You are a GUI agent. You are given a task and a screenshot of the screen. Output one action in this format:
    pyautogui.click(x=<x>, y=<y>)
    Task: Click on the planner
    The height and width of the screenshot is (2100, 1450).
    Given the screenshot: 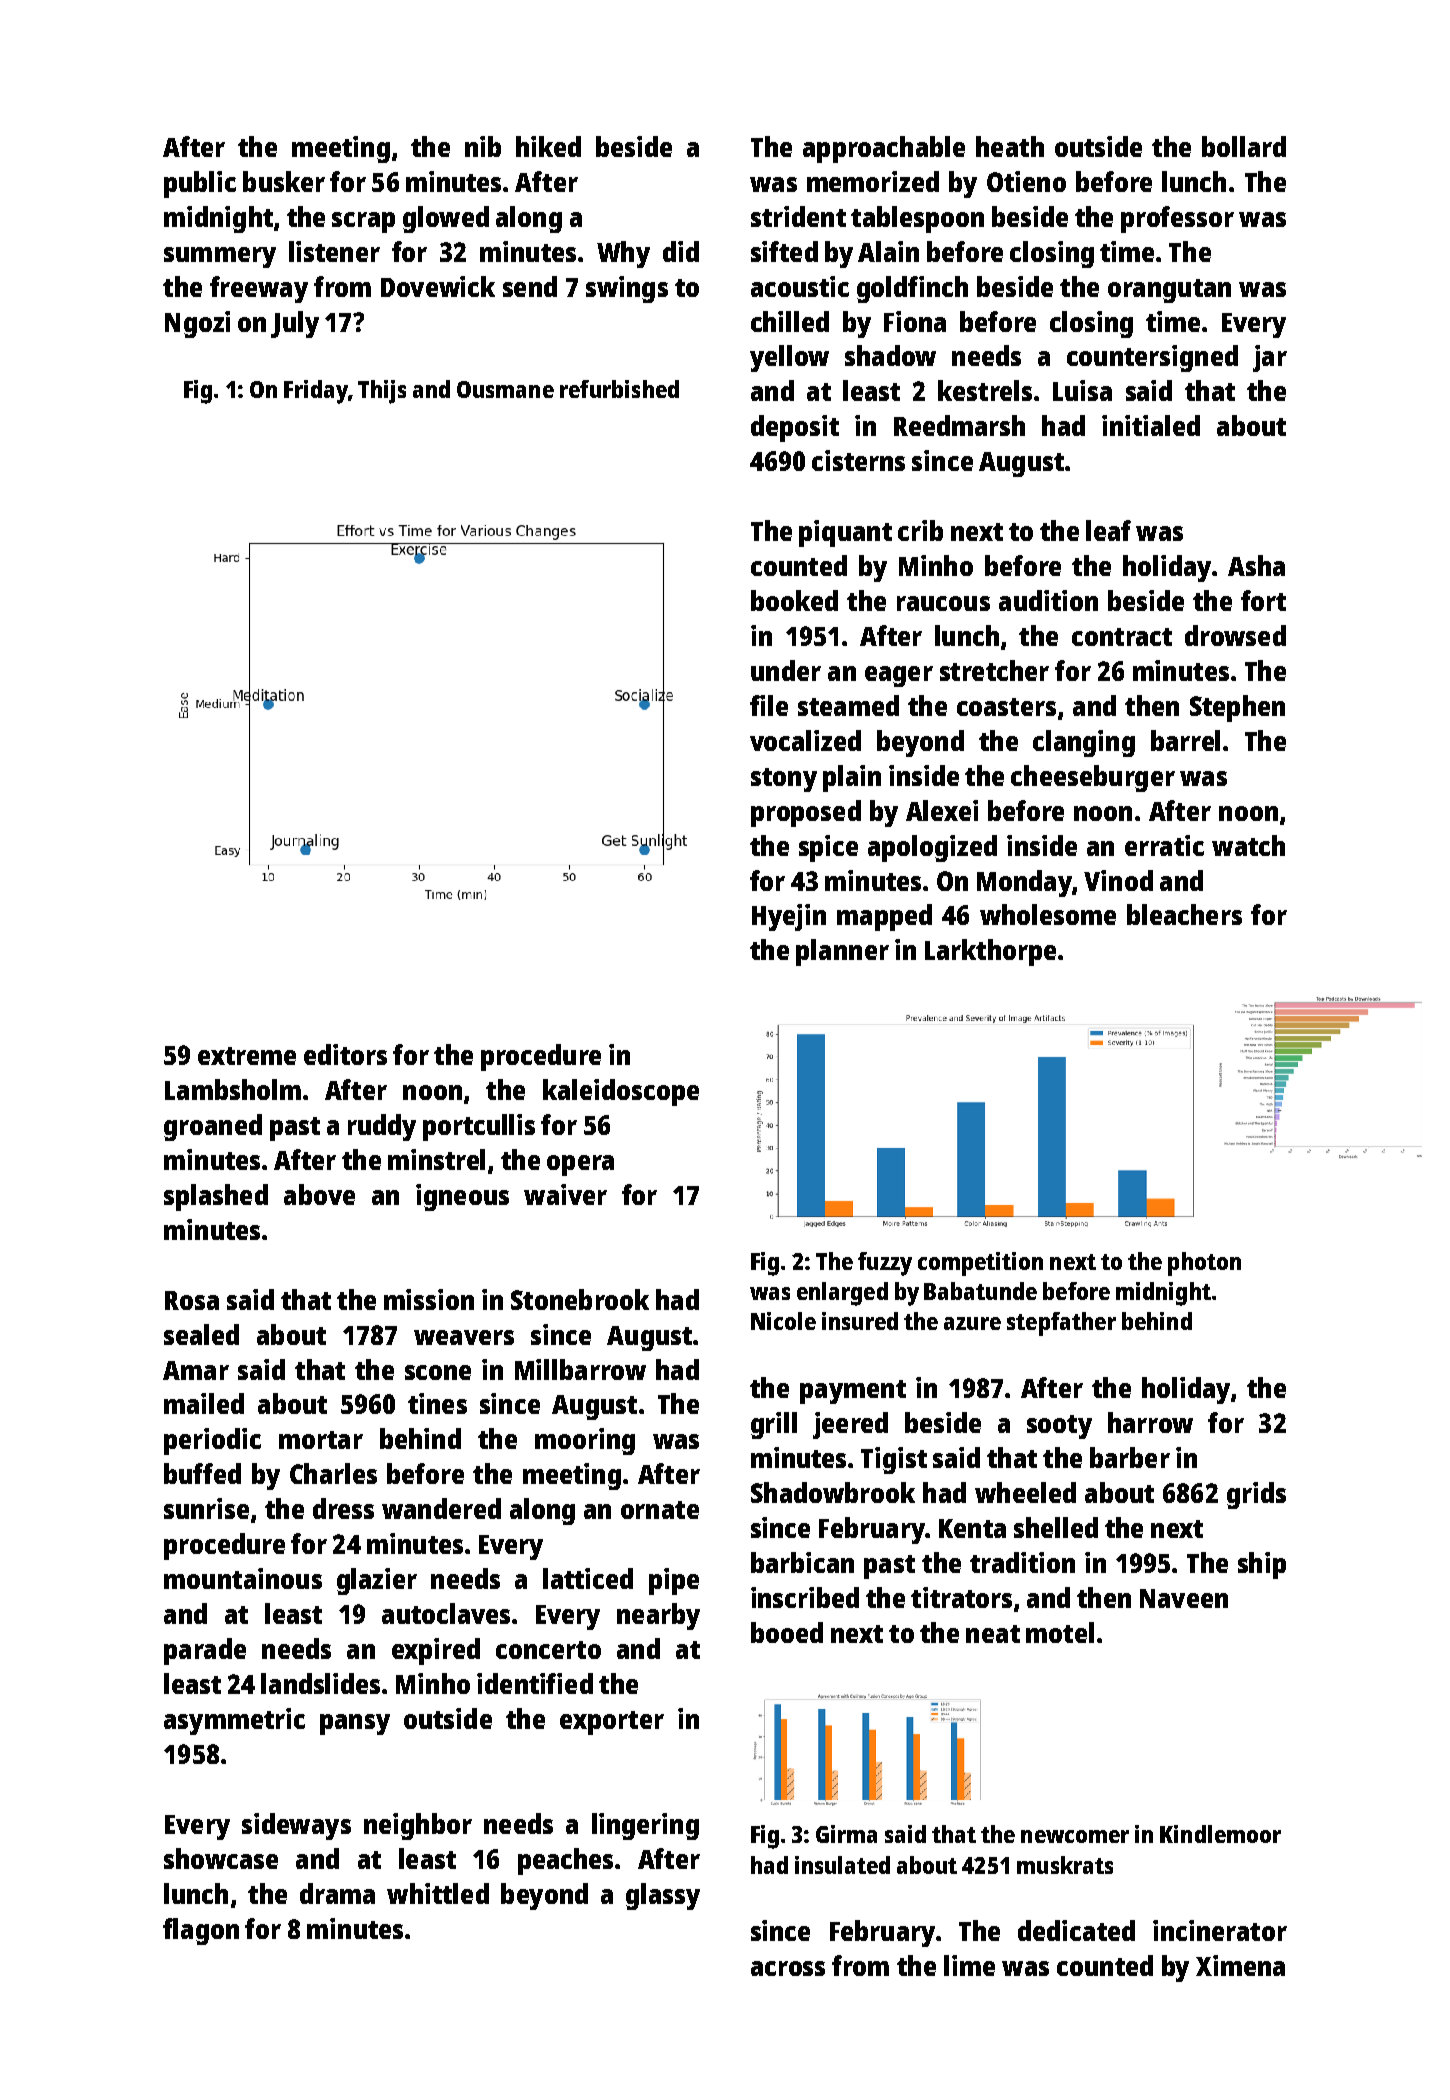 What is the action you would take?
    pyautogui.click(x=842, y=952)
